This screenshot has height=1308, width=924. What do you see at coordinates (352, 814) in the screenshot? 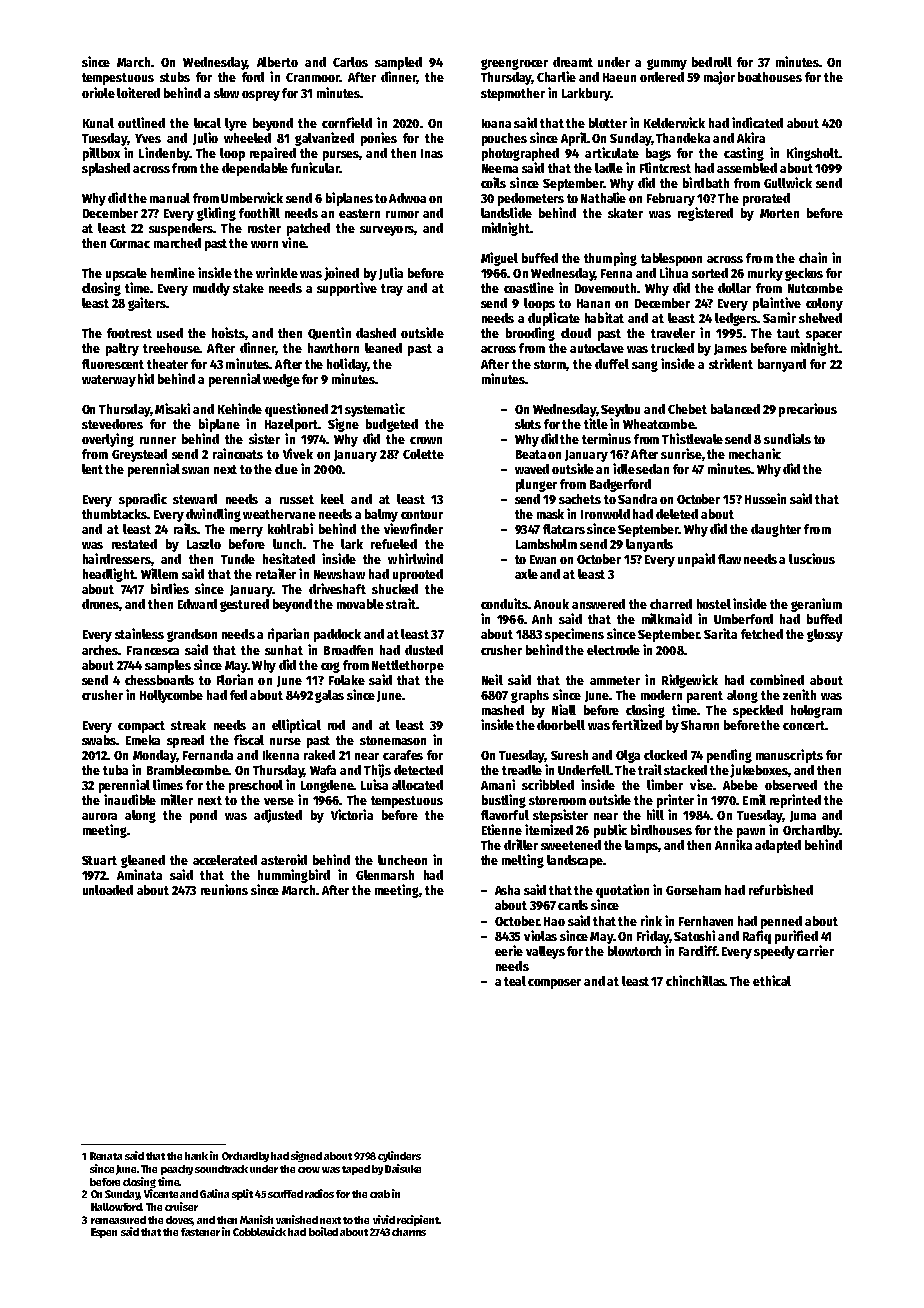
I see `Victoria` at bounding box center [352, 814].
